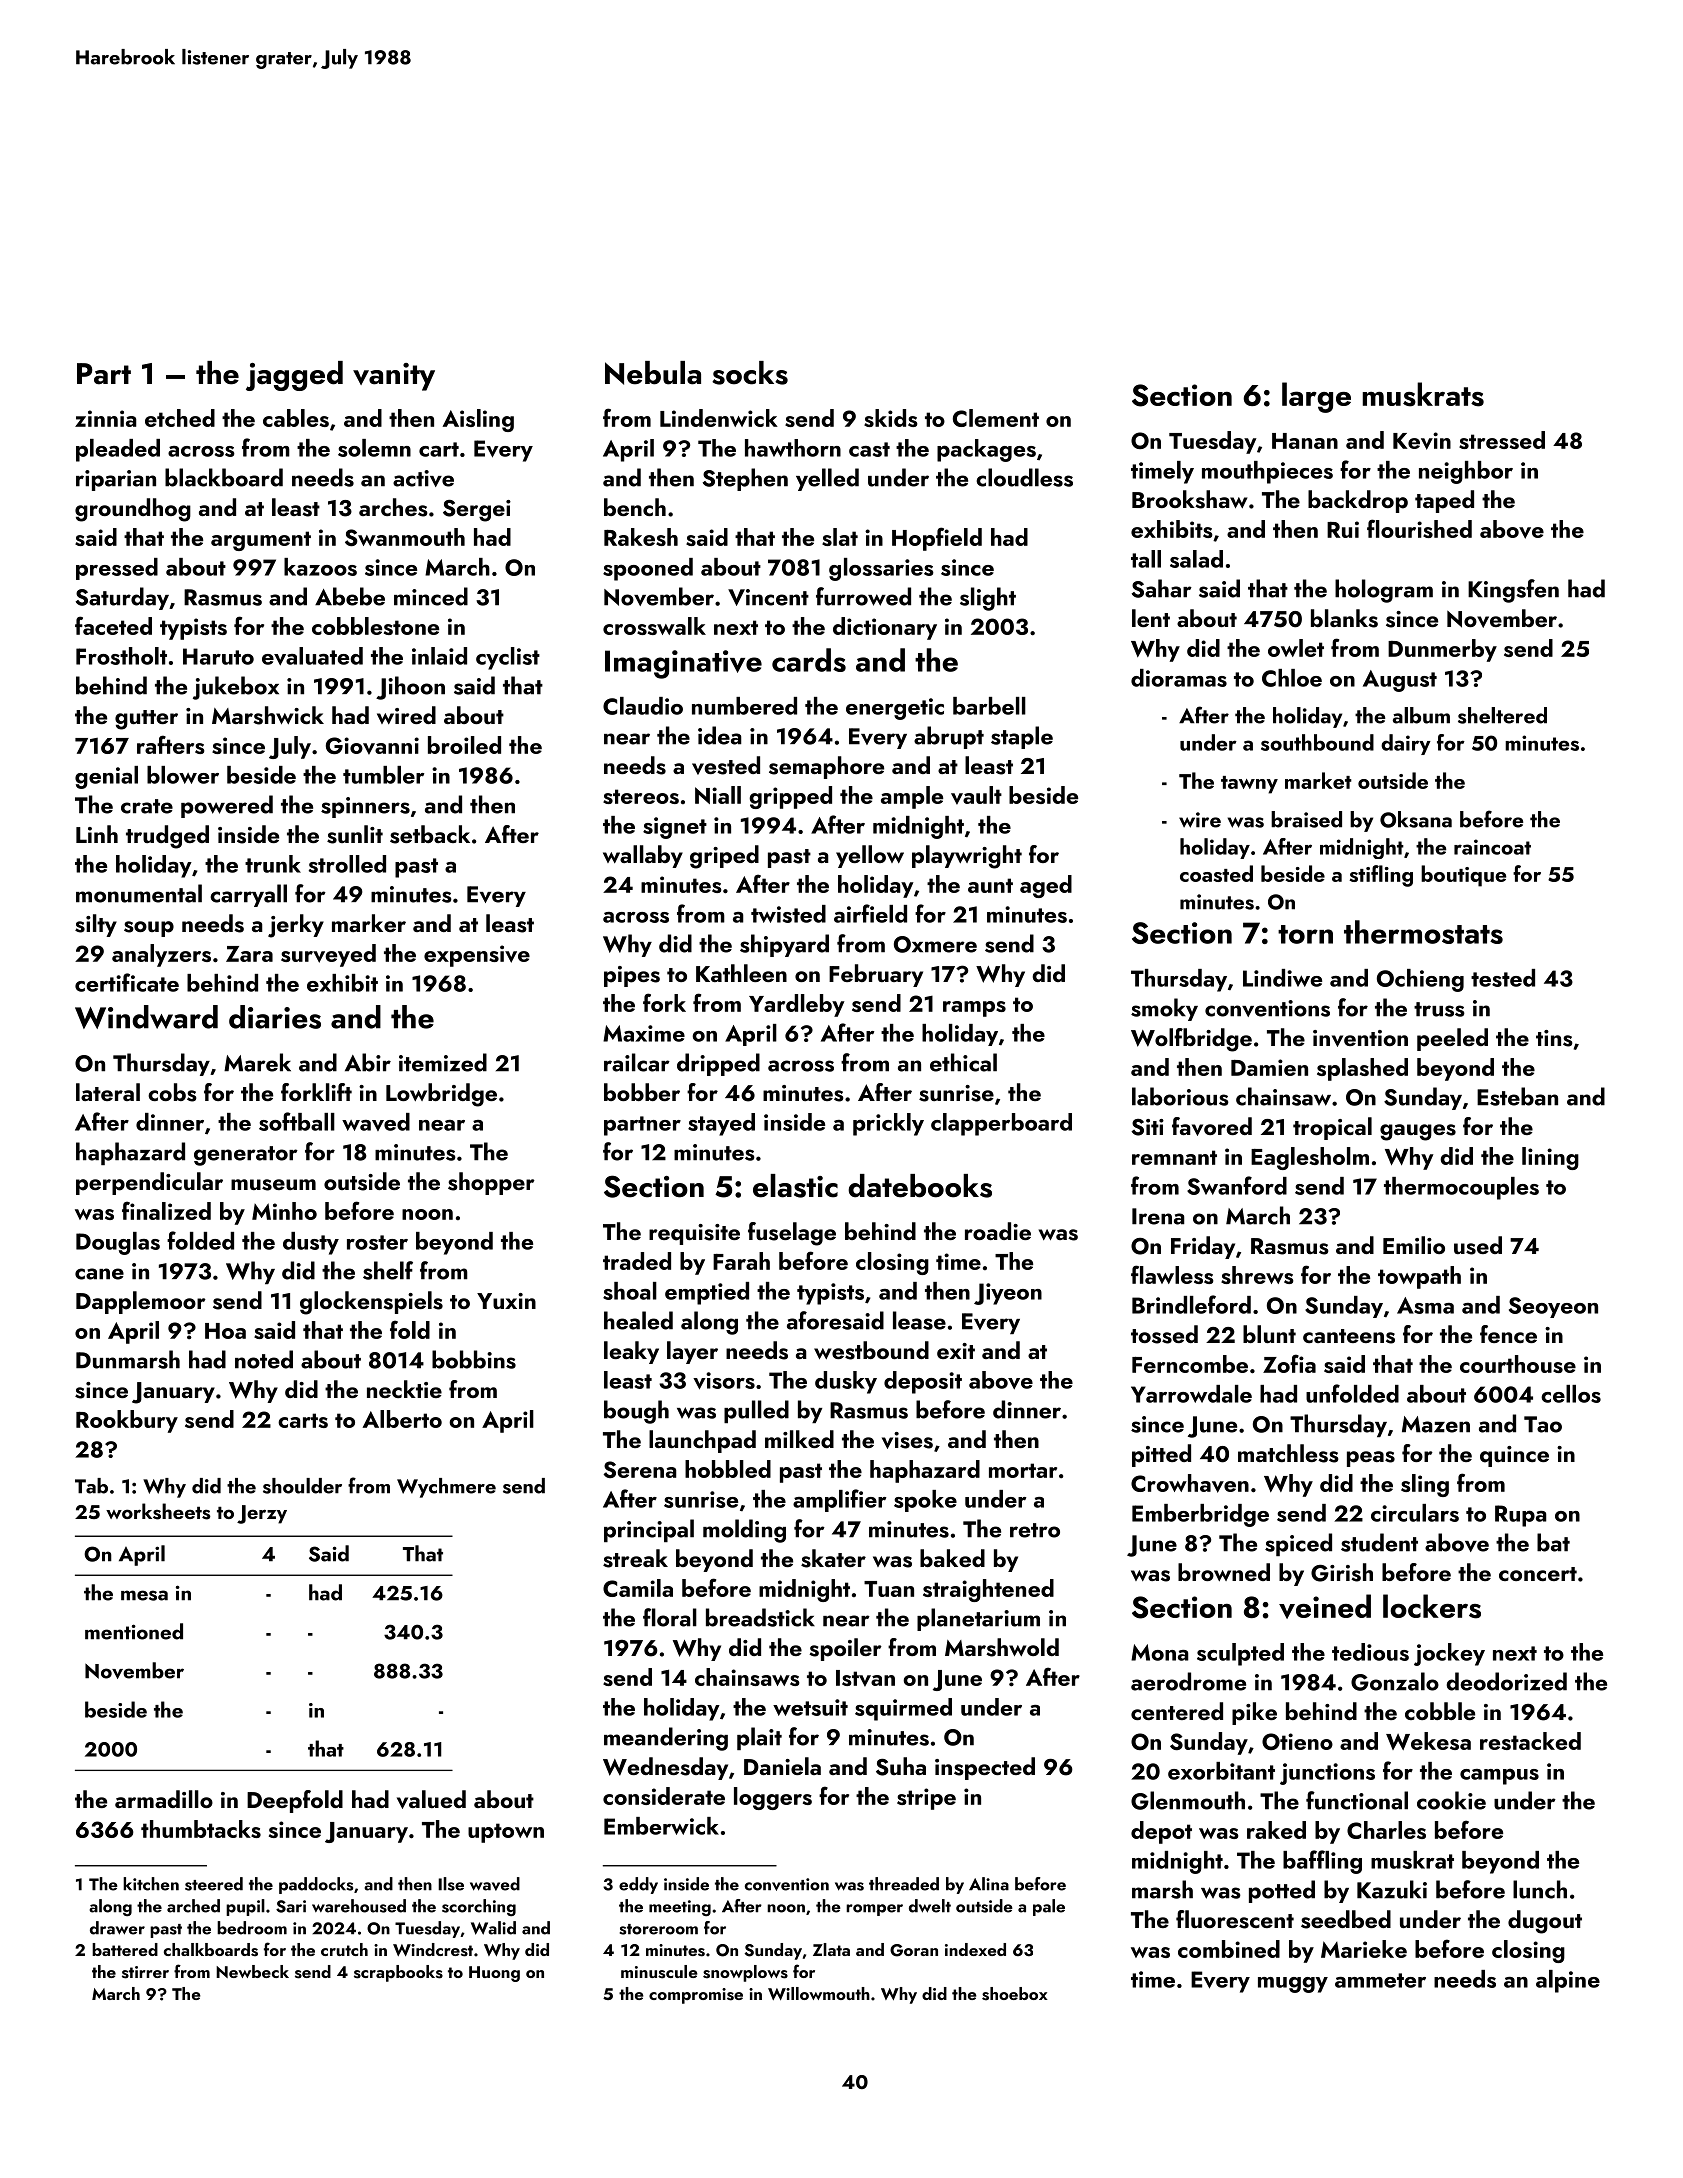 Image resolution: width=1683 pixels, height=2178 pixels. What do you see at coordinates (889, 1589) in the screenshot?
I see `Tuan` at bounding box center [889, 1589].
